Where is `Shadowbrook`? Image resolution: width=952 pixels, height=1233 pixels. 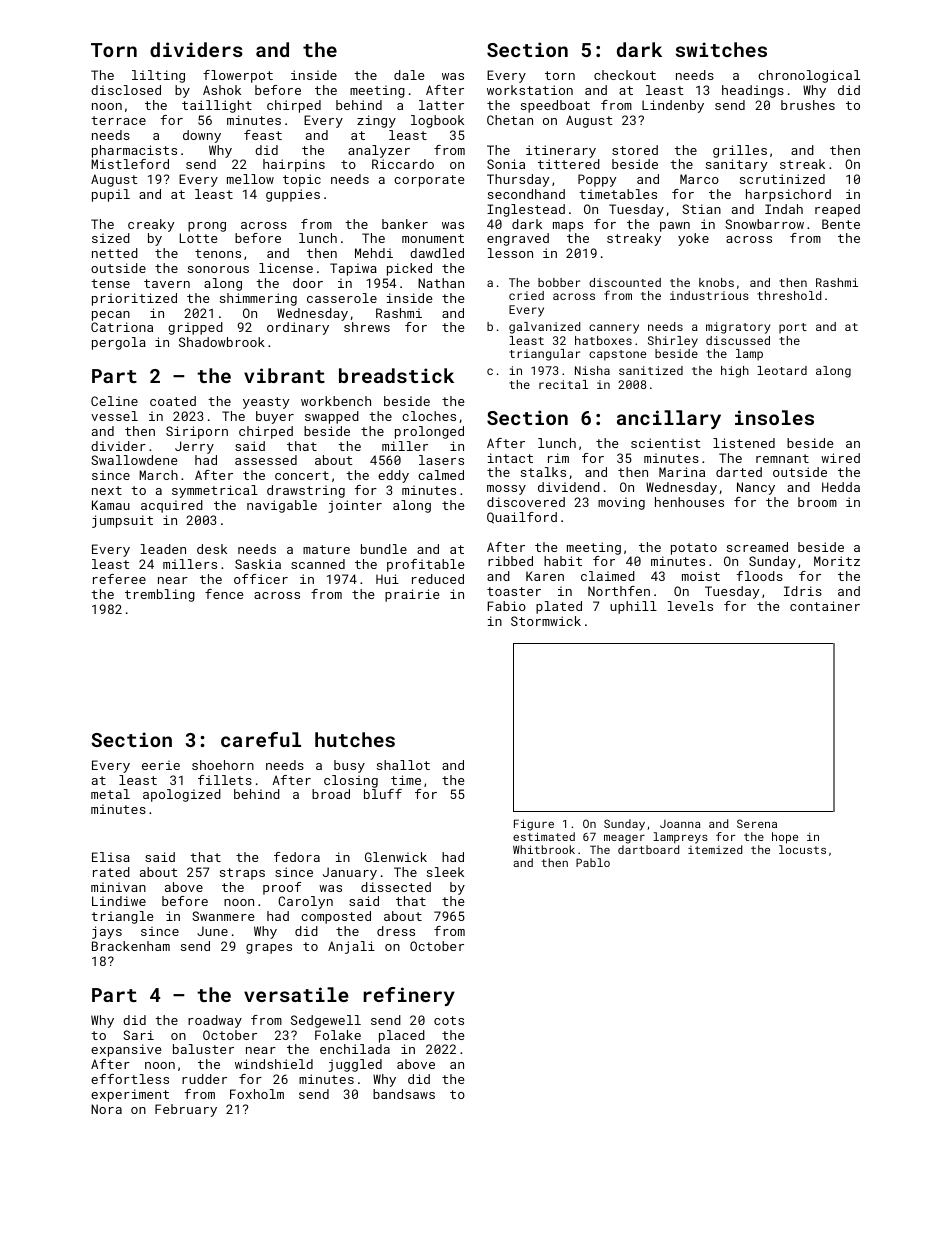
Shadowbrook is located at coordinates (222, 342).
